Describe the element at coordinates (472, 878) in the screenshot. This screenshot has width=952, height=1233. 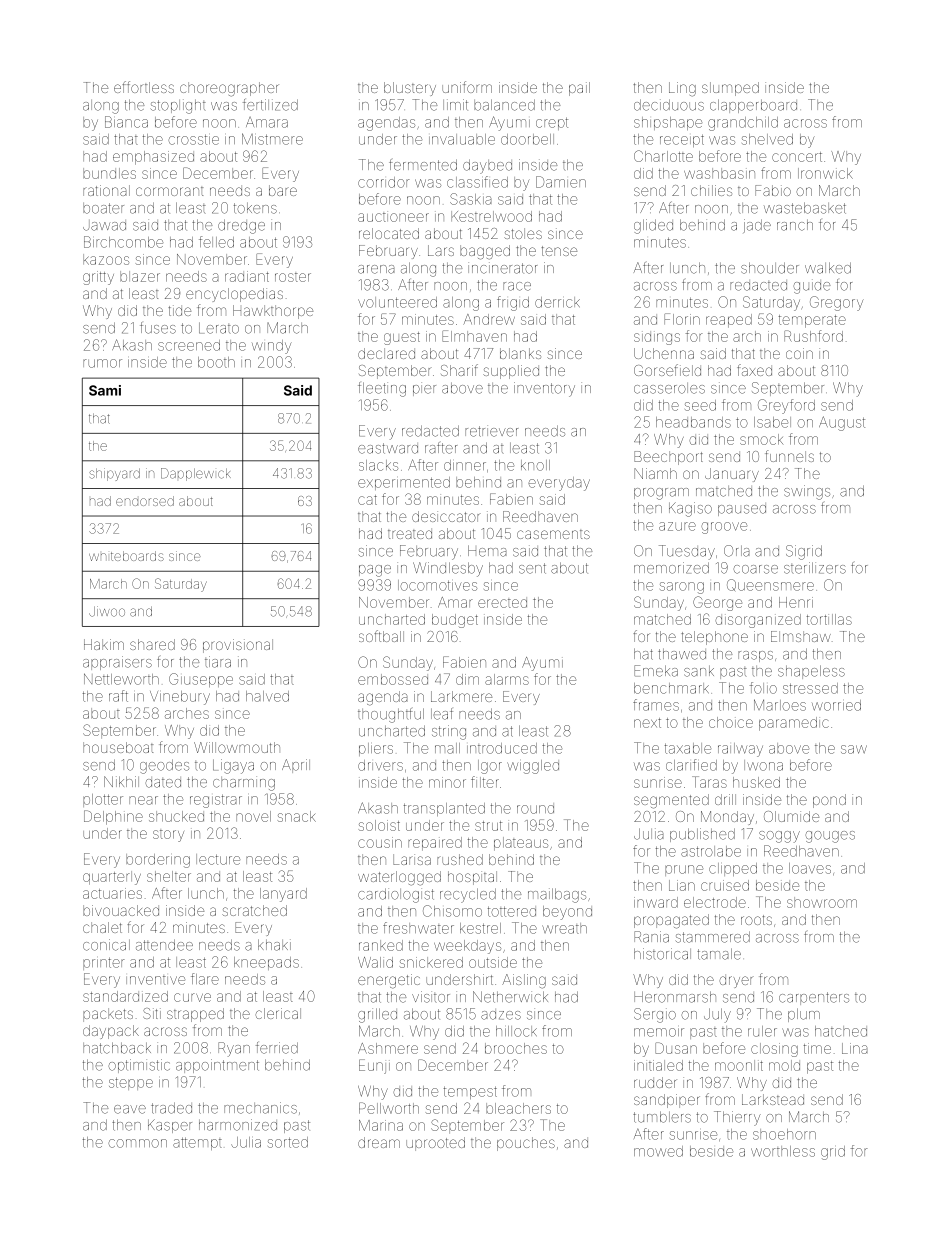
I see `hospital` at that location.
